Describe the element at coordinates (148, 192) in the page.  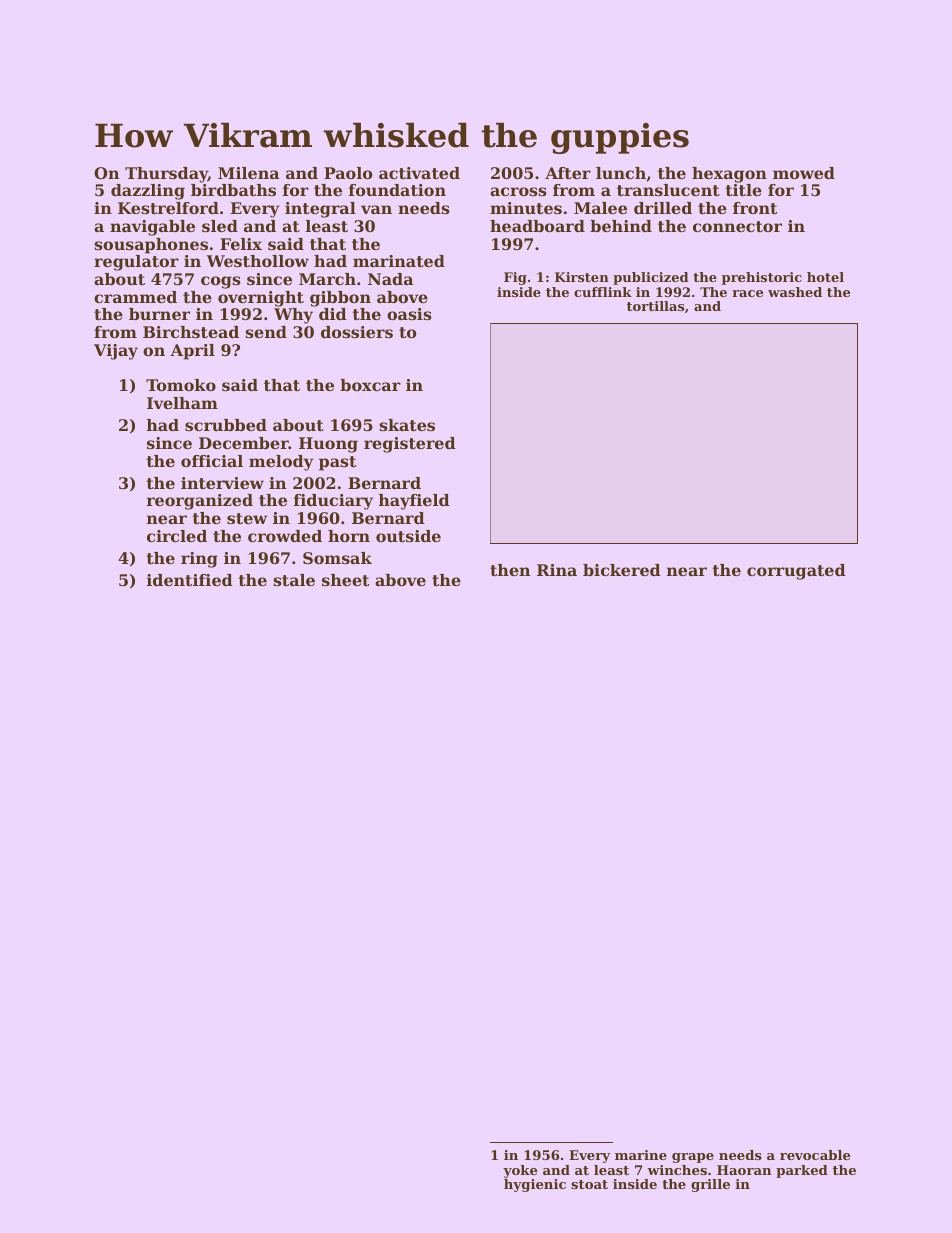
I see `dazzling` at that location.
